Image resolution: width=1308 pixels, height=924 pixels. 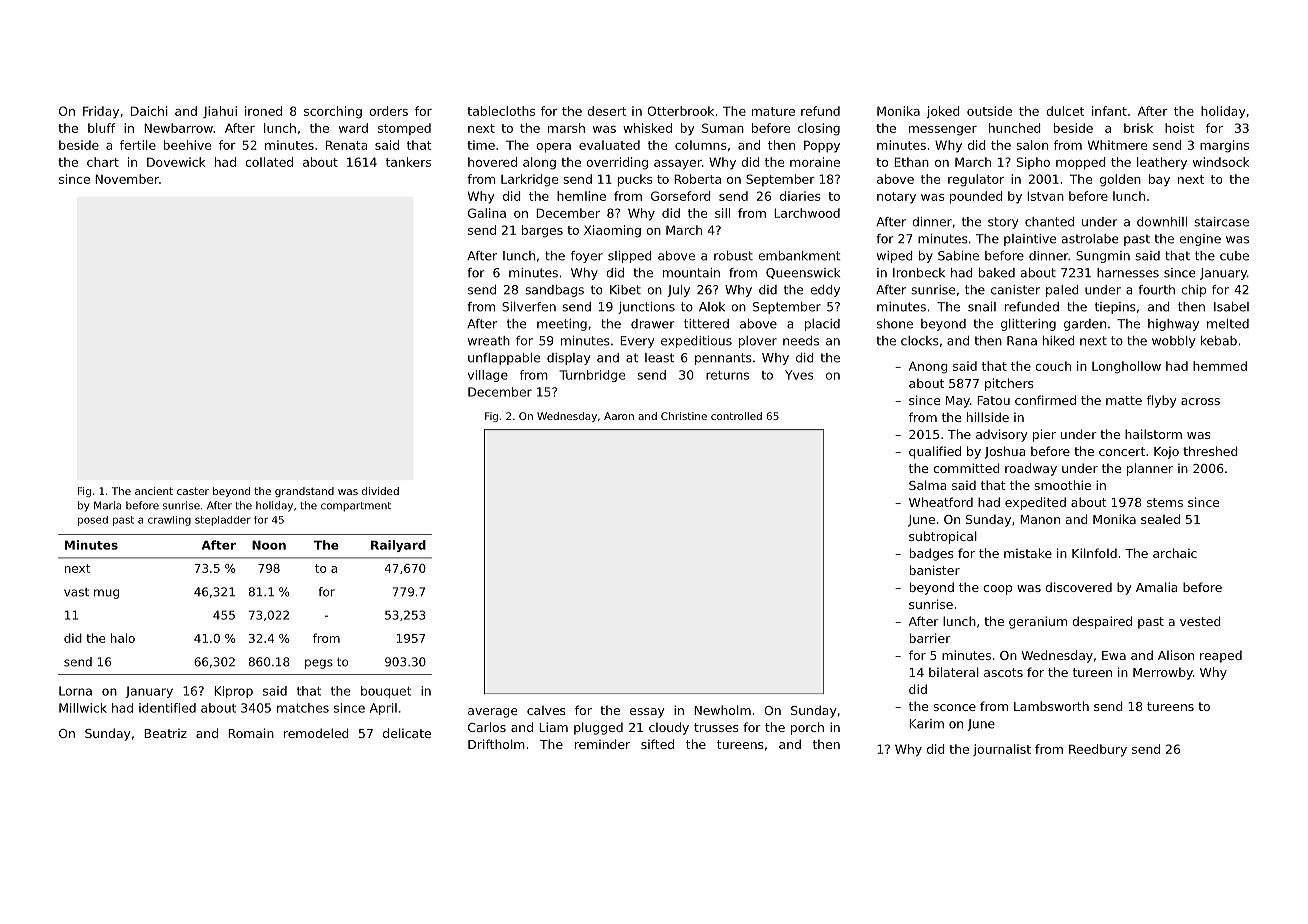 What do you see at coordinates (680, 111) in the document?
I see `Otterbrook` at bounding box center [680, 111].
